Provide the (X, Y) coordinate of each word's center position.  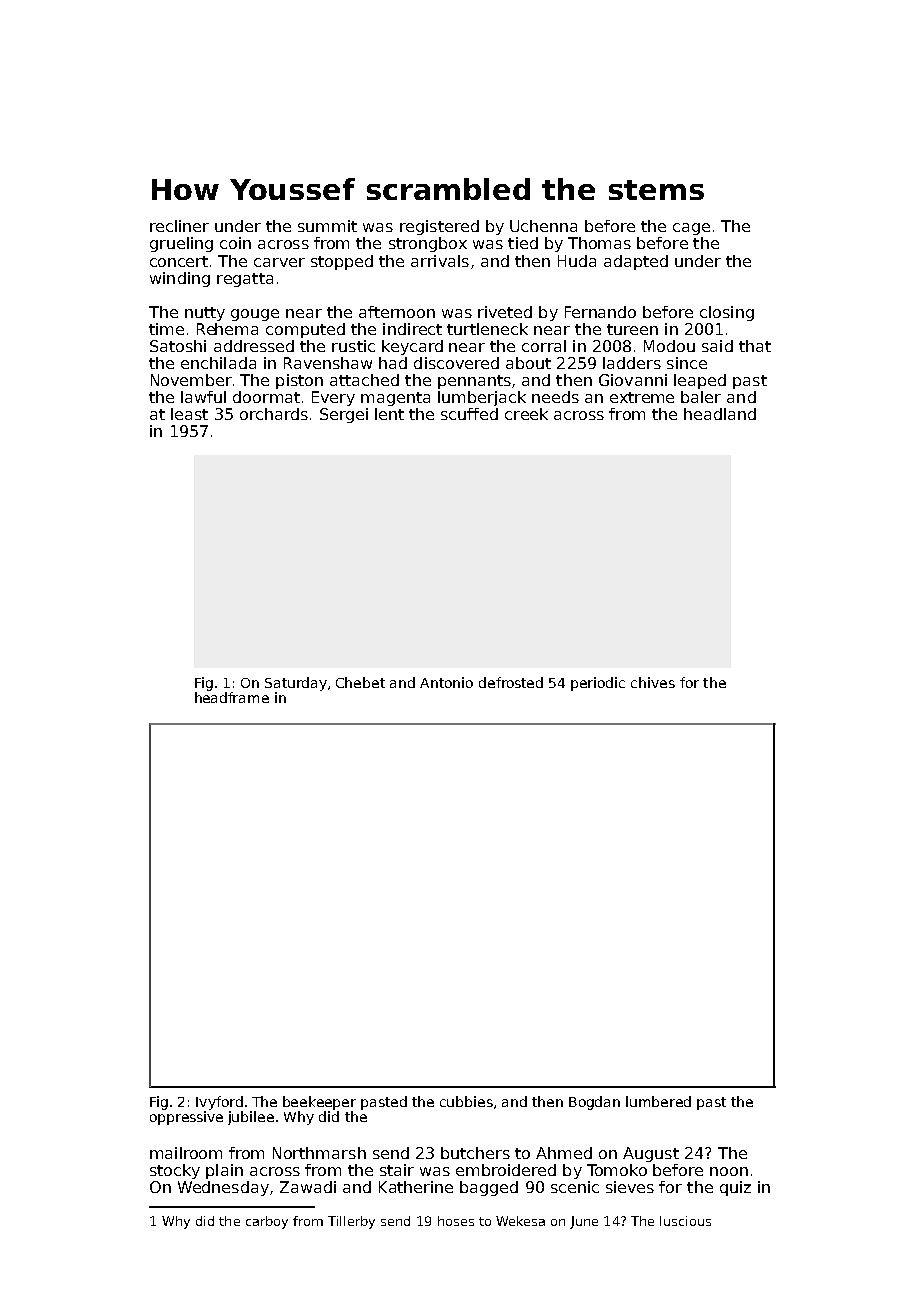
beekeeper (319, 1103)
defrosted (511, 682)
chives (653, 682)
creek (526, 414)
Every (333, 398)
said (717, 346)
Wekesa (520, 1221)
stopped (342, 262)
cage (691, 229)
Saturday (296, 684)
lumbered (658, 1101)
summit (327, 226)
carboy (267, 1222)
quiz (735, 1188)
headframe (232, 697)
